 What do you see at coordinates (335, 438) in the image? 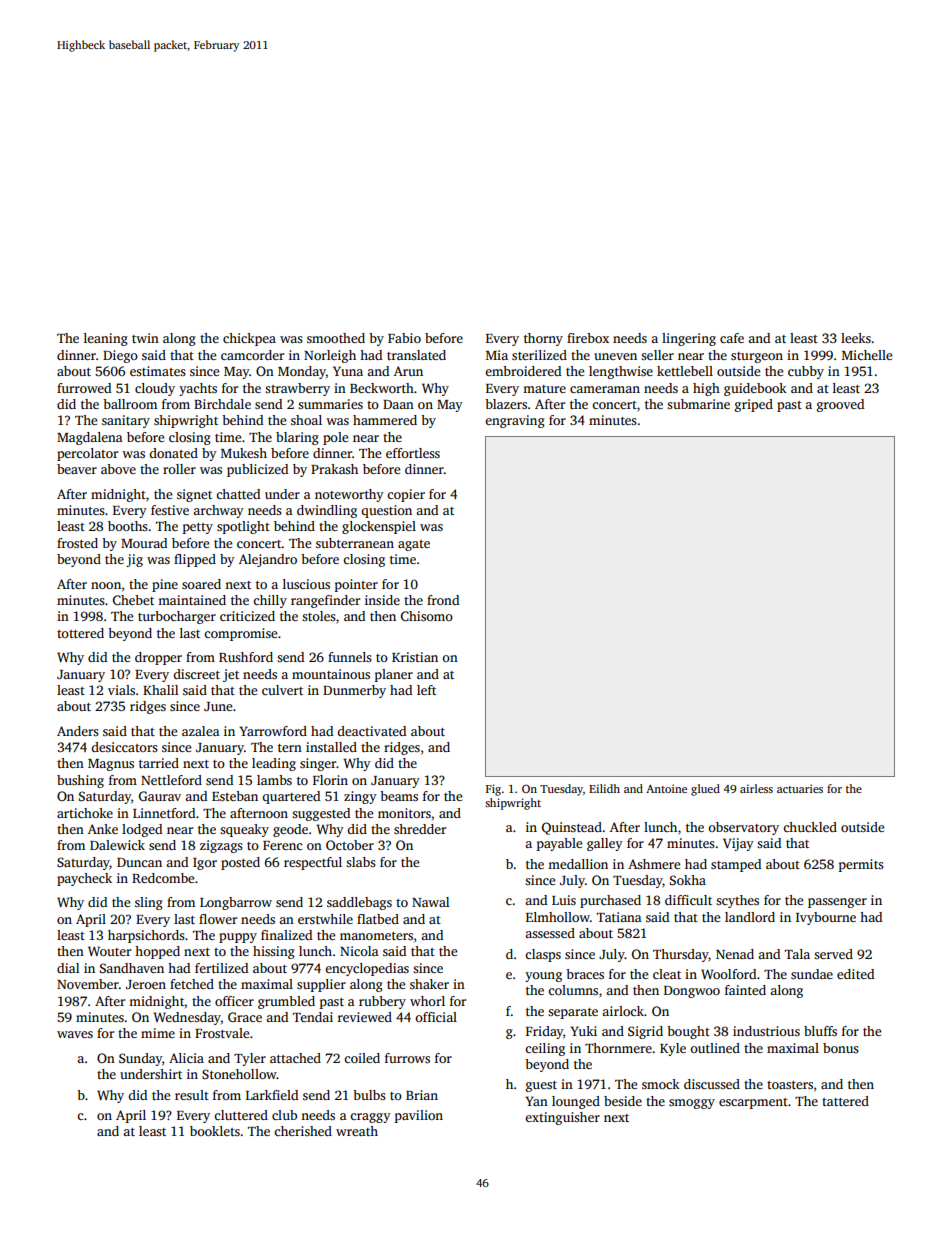
I see `pole` at bounding box center [335, 438].
